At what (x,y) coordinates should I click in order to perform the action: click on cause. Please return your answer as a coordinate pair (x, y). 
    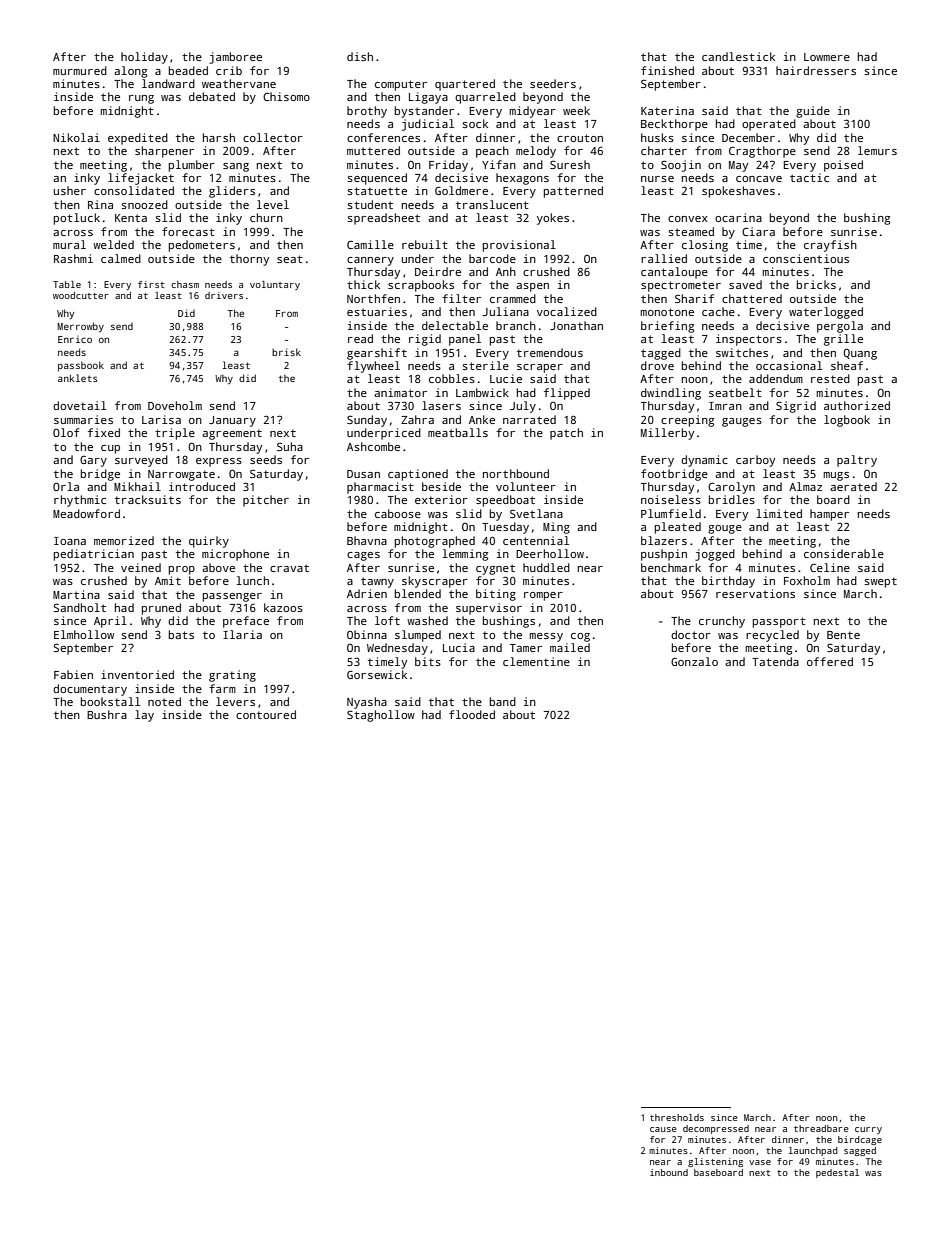
    Looking at the image, I should click on (663, 1129).
